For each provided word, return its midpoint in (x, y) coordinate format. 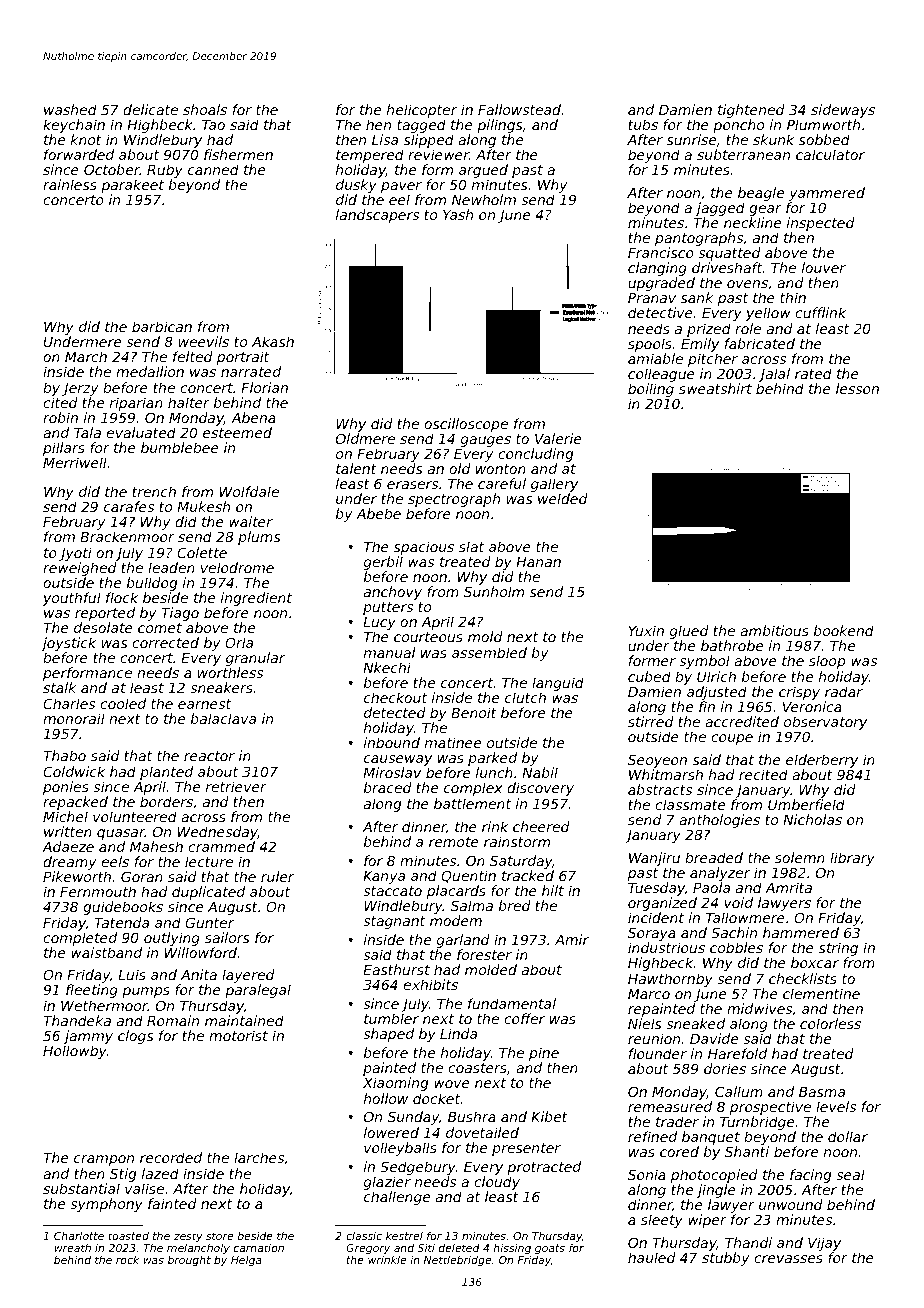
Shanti (747, 1151)
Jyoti (75, 554)
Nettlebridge (457, 1260)
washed (70, 109)
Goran (142, 876)
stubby (726, 1259)
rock (127, 1259)
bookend (844, 630)
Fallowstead (519, 109)
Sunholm (494, 591)
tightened (751, 111)
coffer (524, 1018)
